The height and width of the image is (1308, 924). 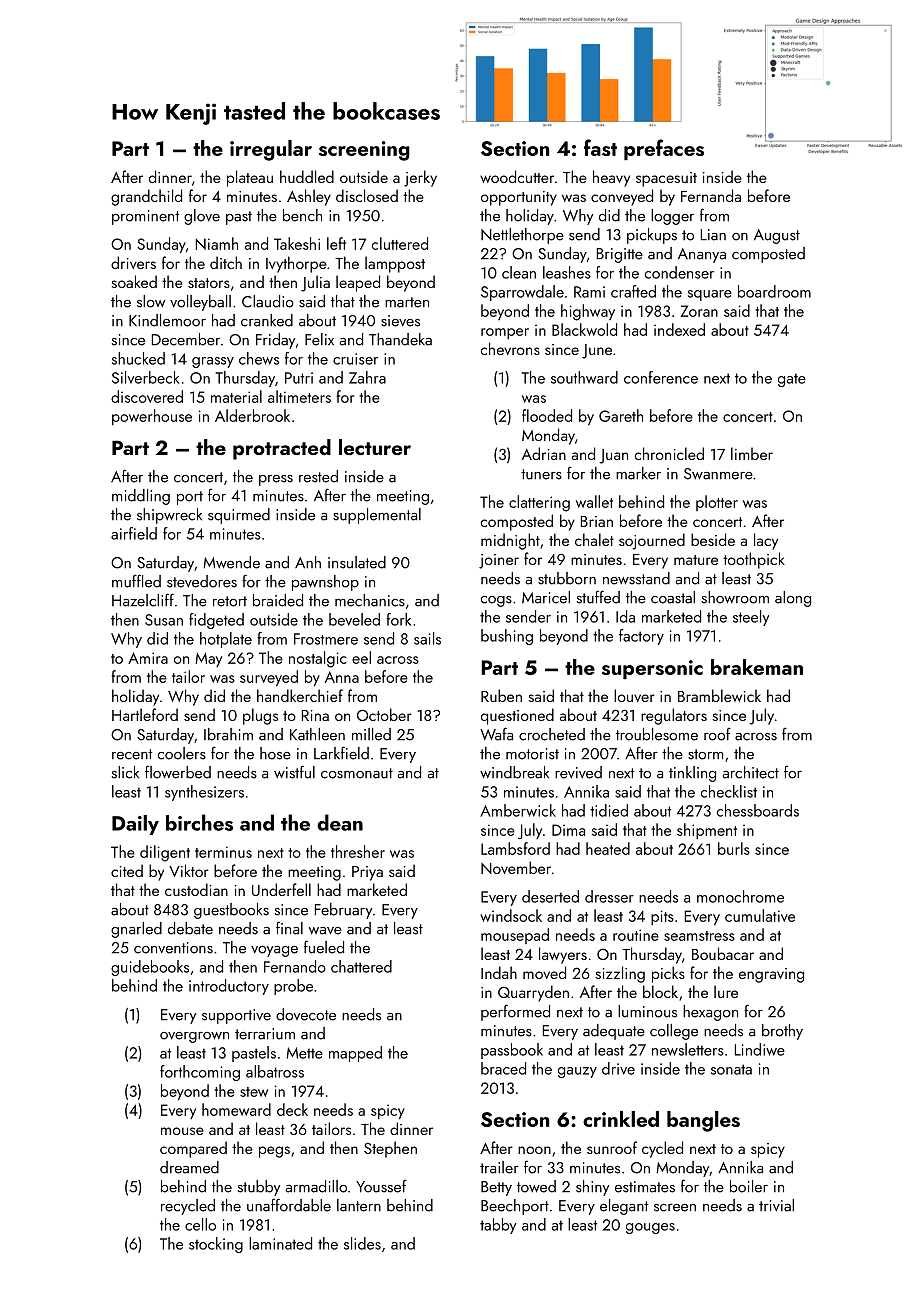 What do you see at coordinates (609, 810) in the image?
I see `tidied` at bounding box center [609, 810].
